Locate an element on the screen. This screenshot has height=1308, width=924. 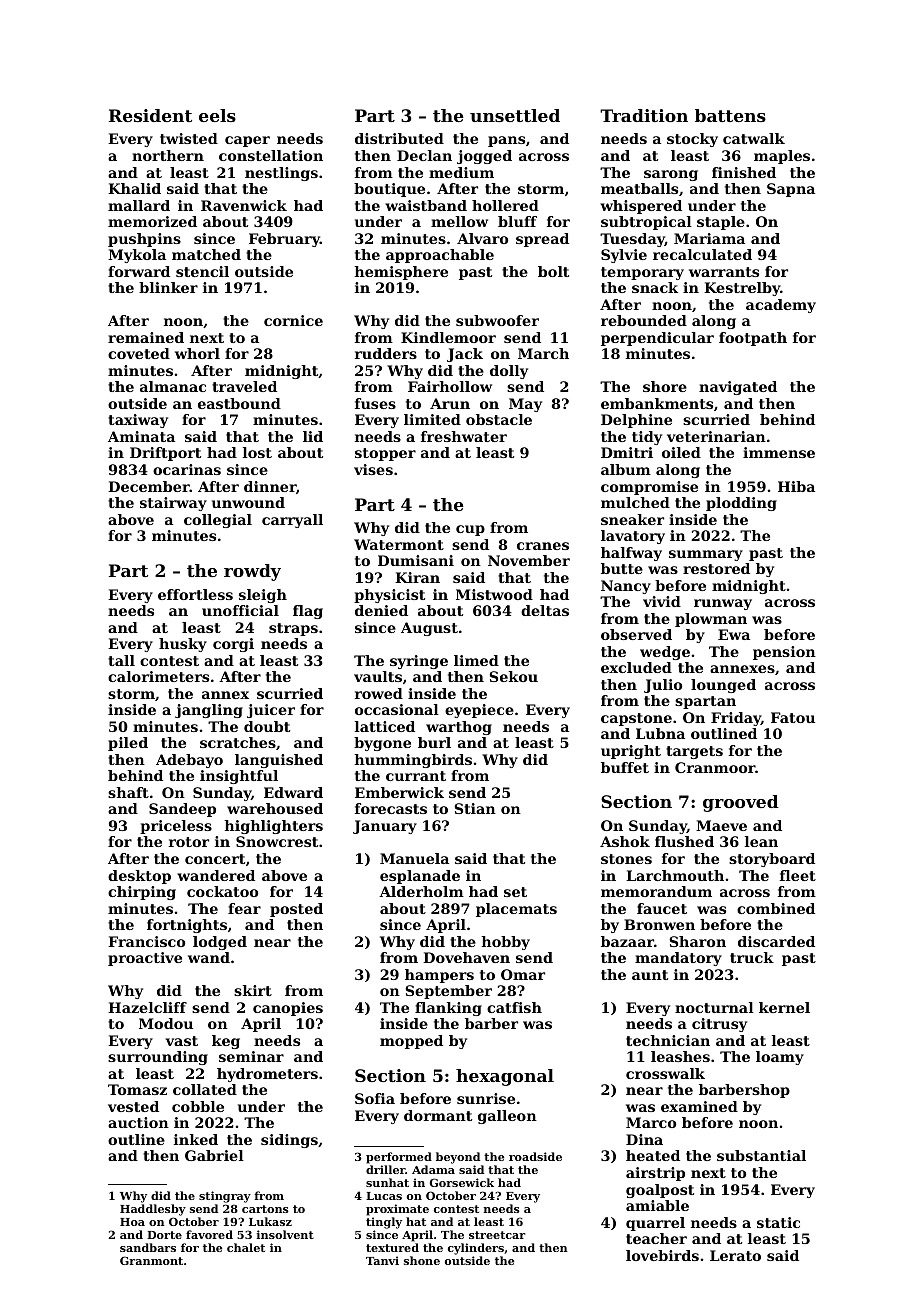
mandatory is located at coordinates (678, 959).
